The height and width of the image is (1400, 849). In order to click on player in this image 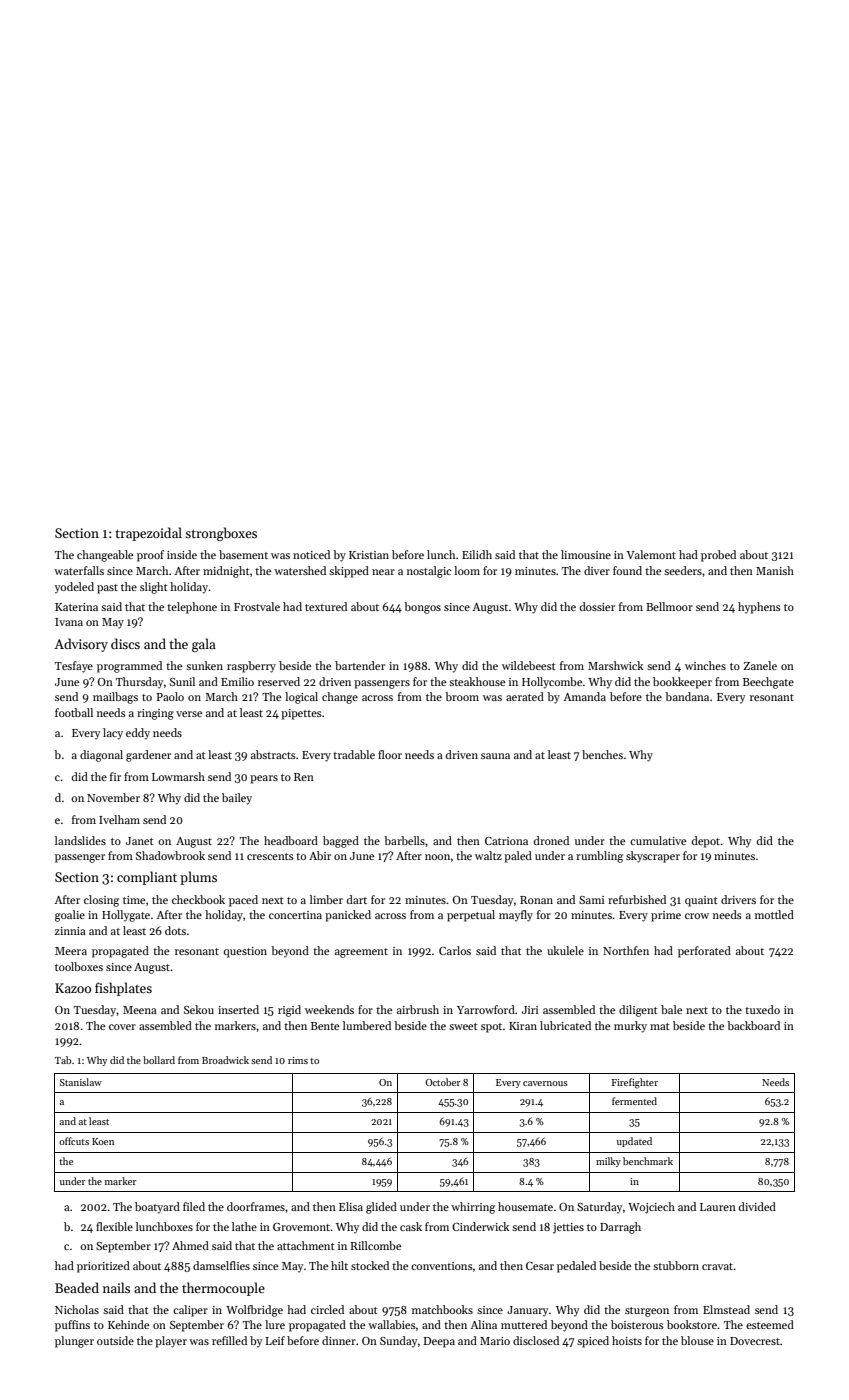, I will do `click(171, 1342)`.
